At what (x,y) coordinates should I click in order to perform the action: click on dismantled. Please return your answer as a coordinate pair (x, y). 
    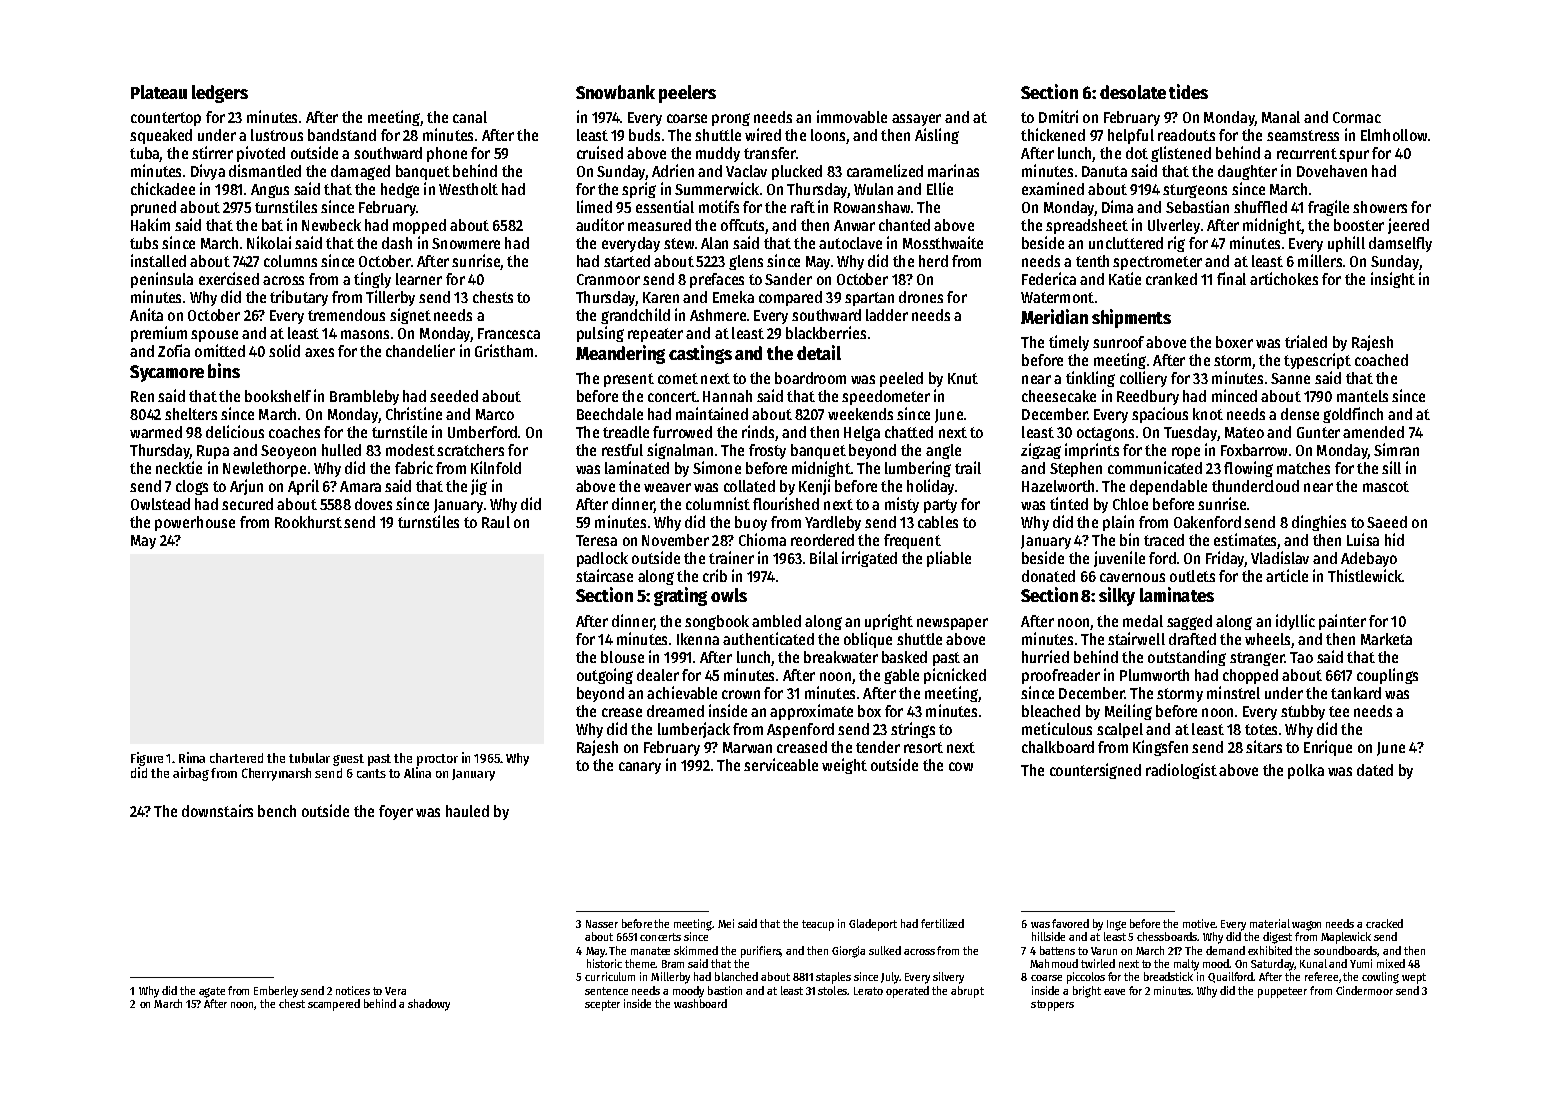
    Looking at the image, I should click on (265, 170).
